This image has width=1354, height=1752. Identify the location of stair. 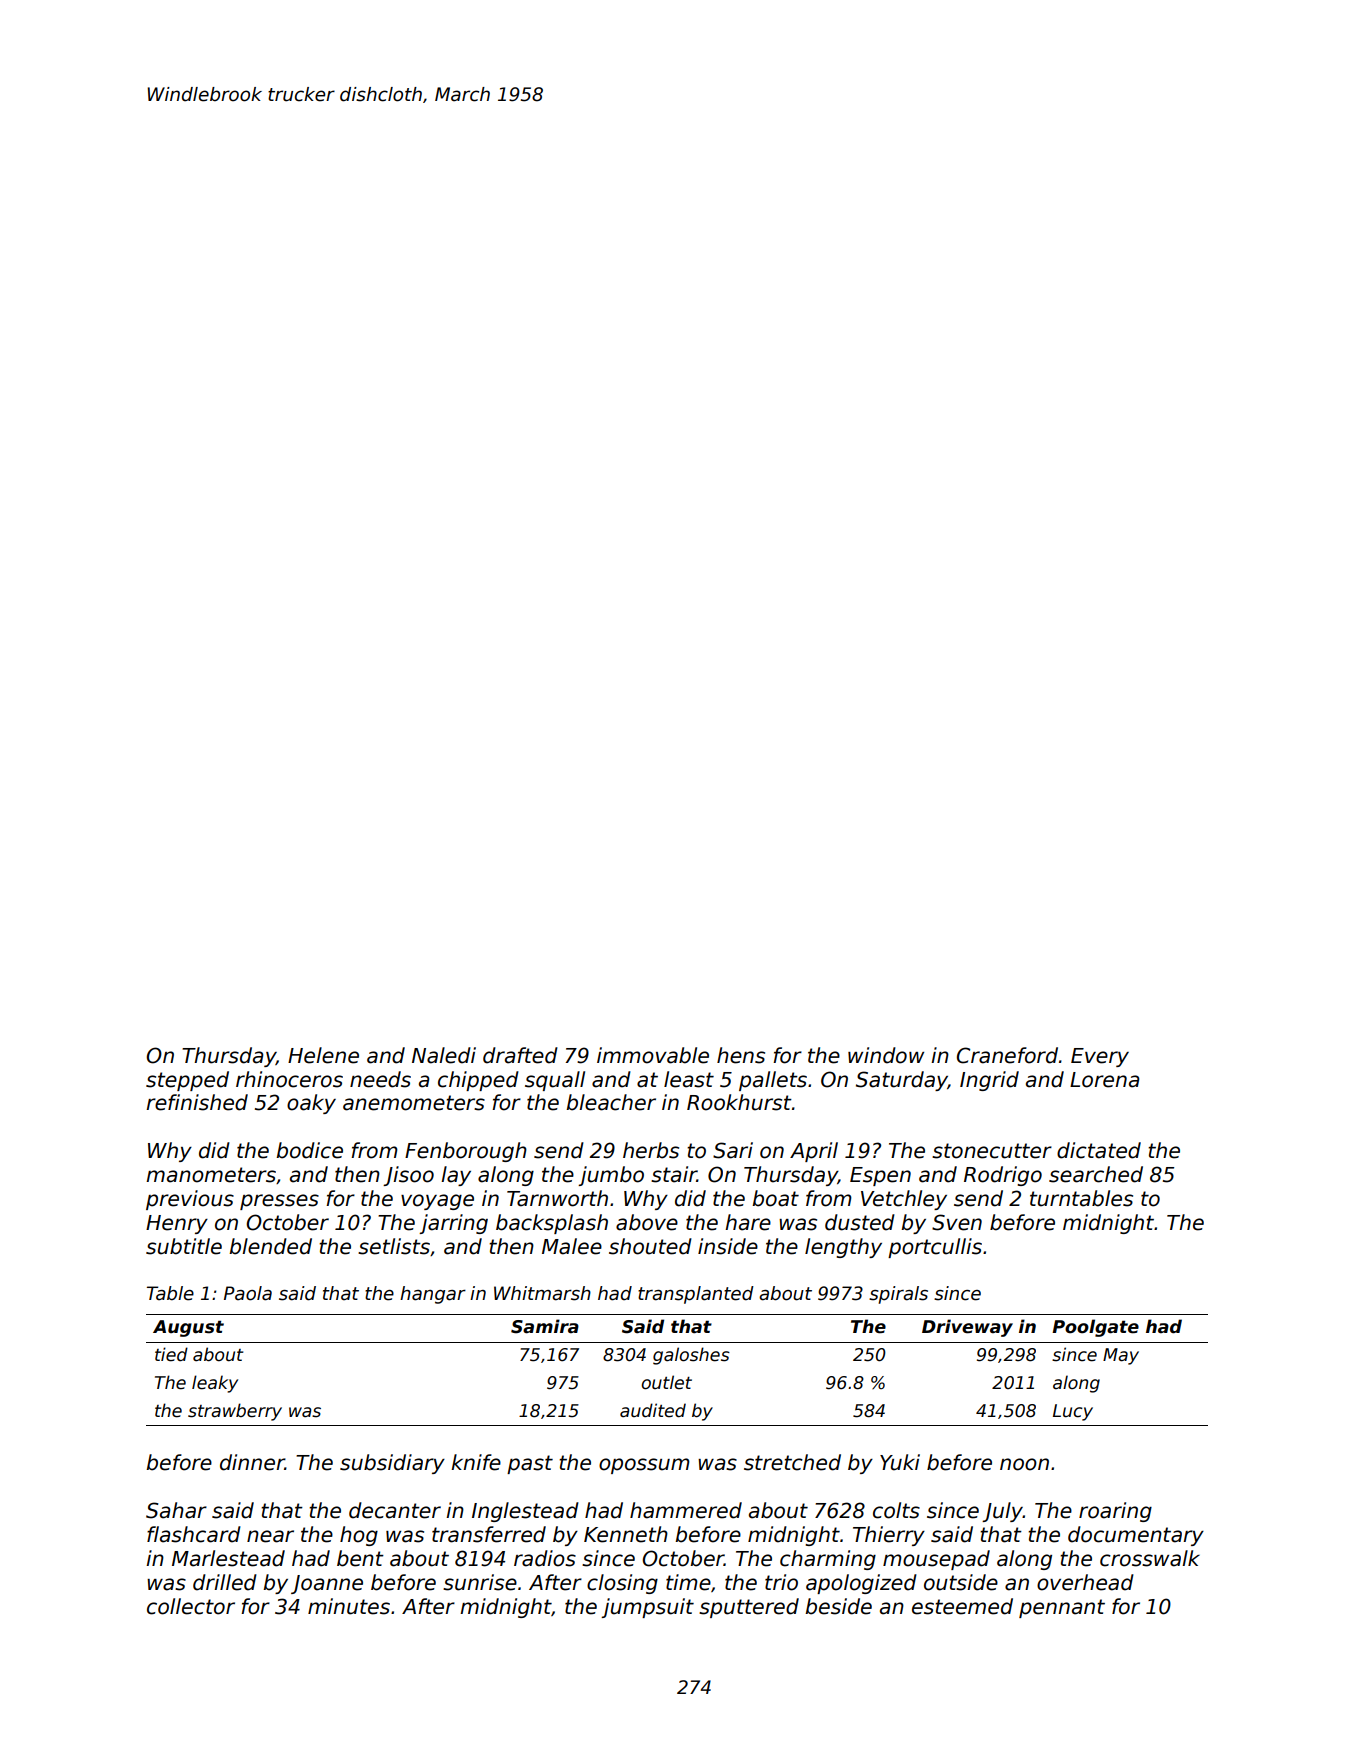
(674, 1174).
